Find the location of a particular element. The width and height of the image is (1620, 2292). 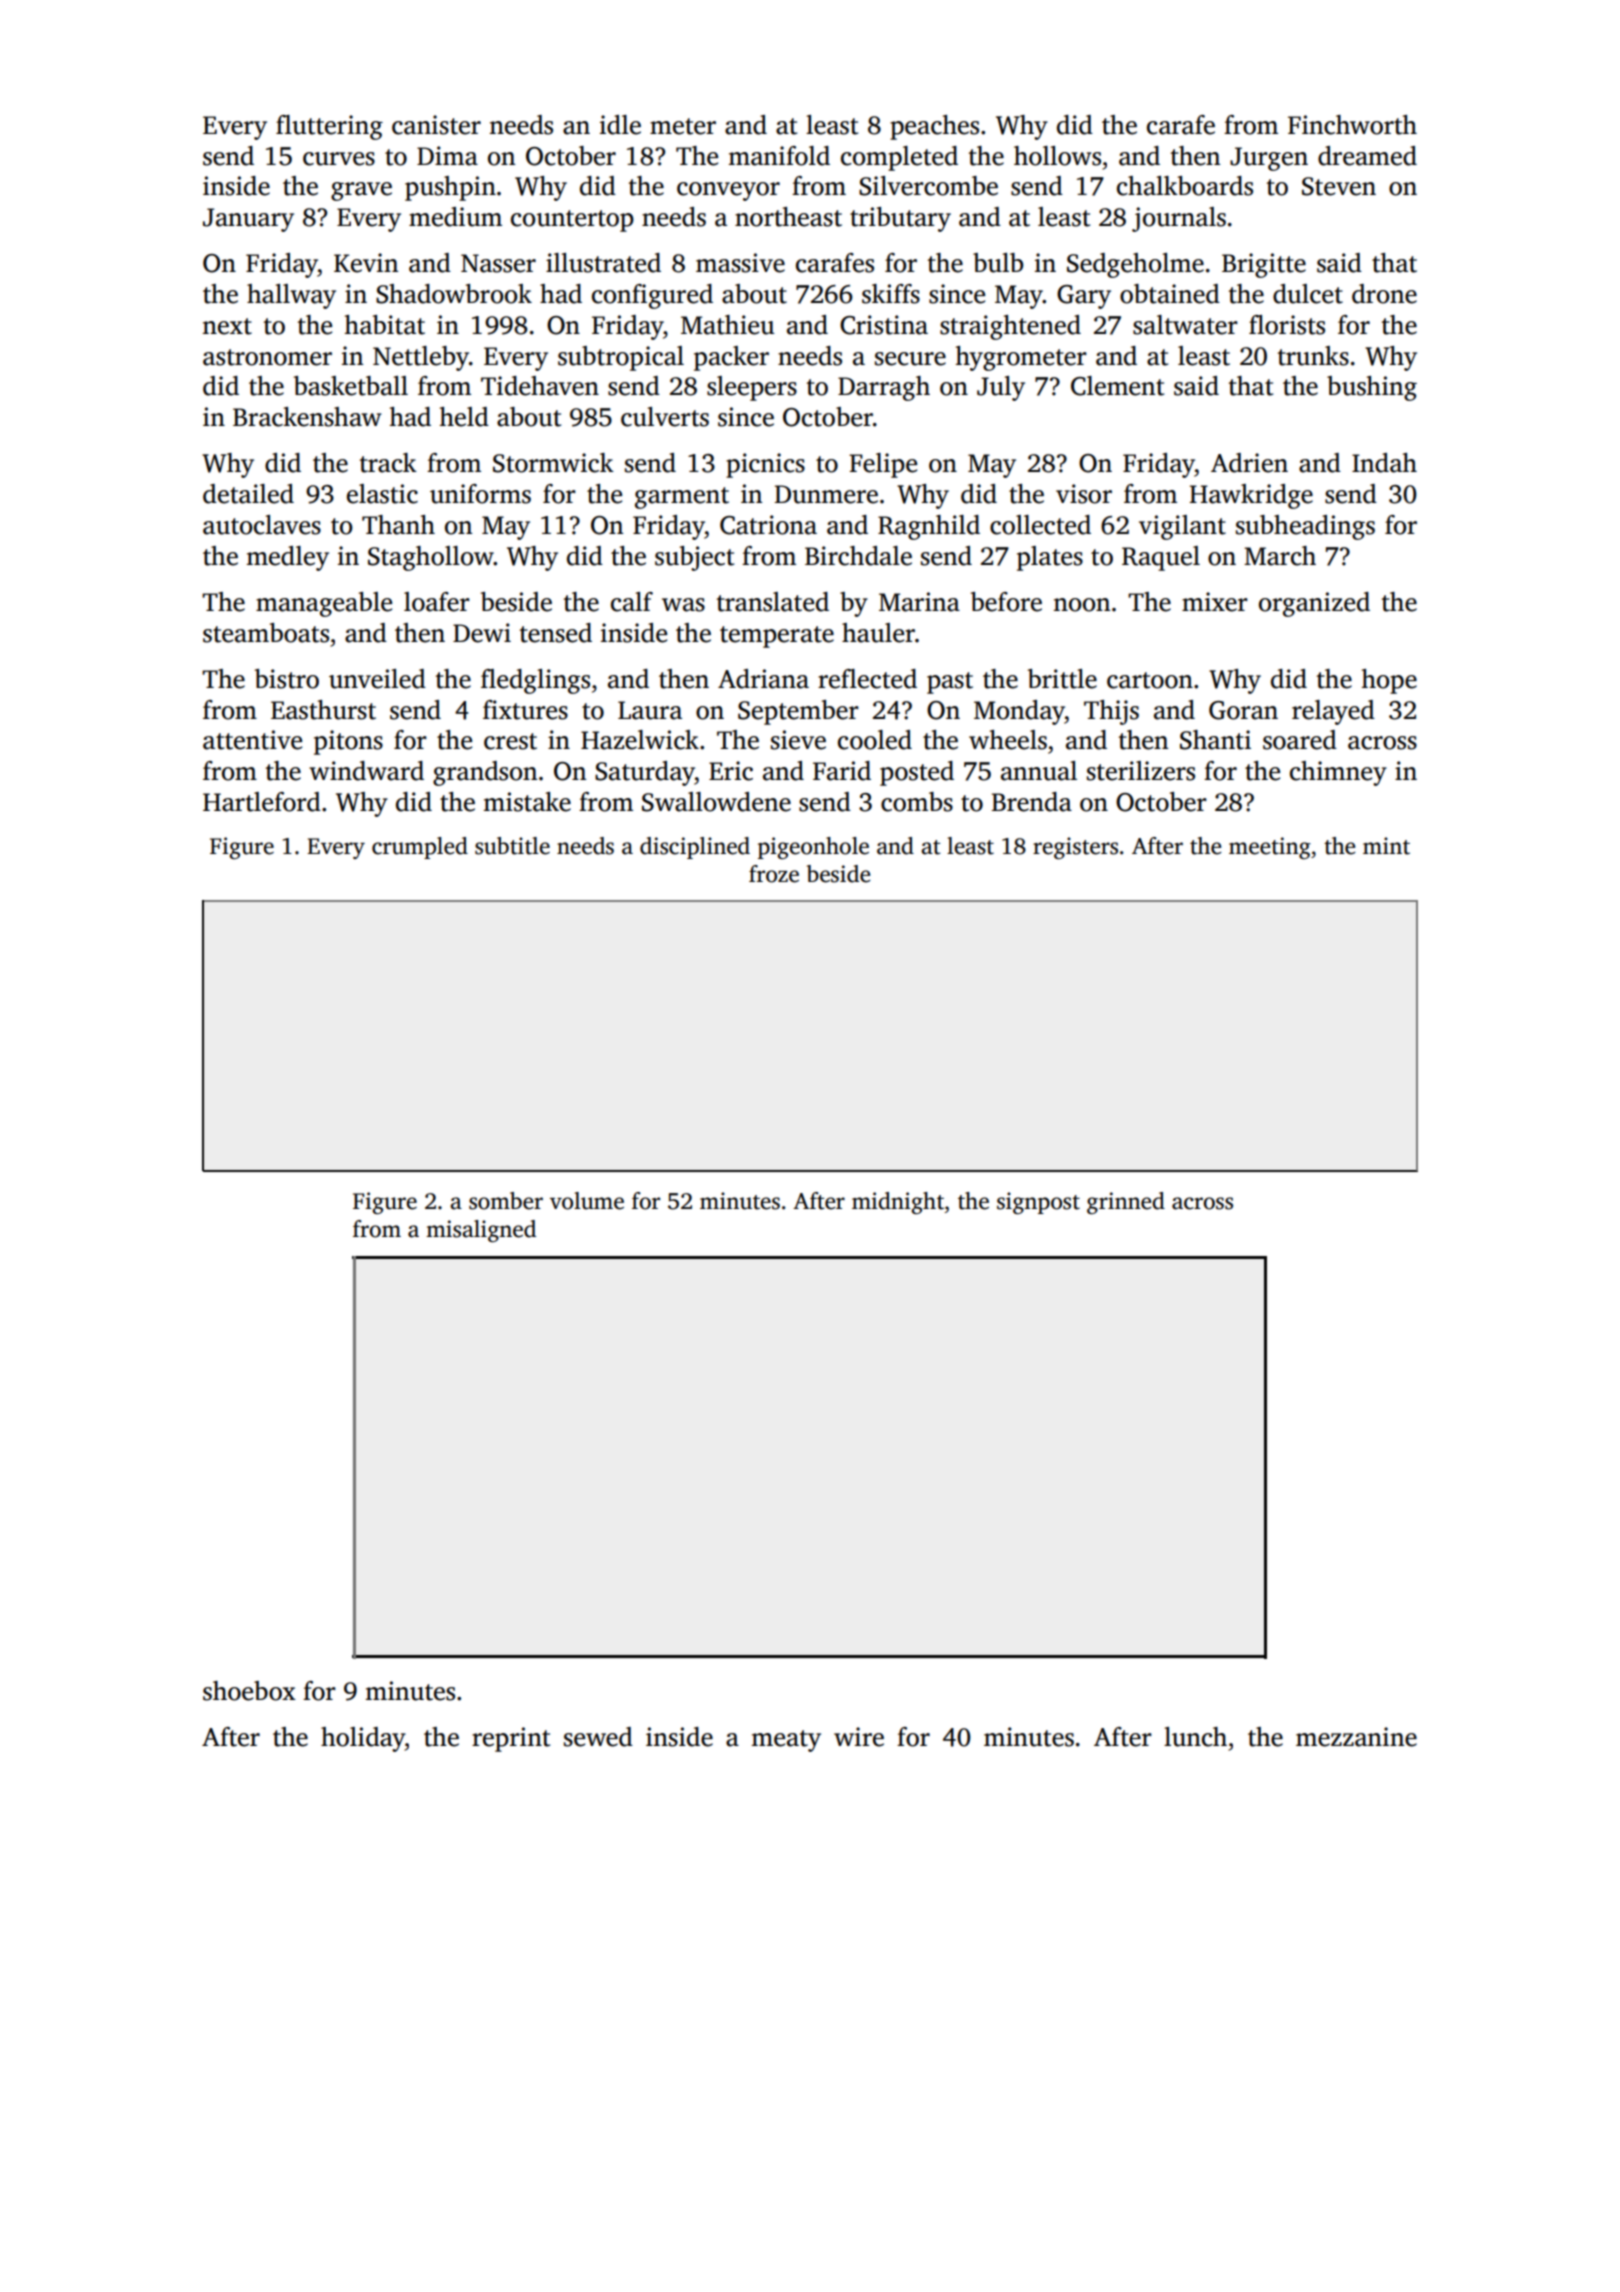

mint is located at coordinates (1386, 846).
